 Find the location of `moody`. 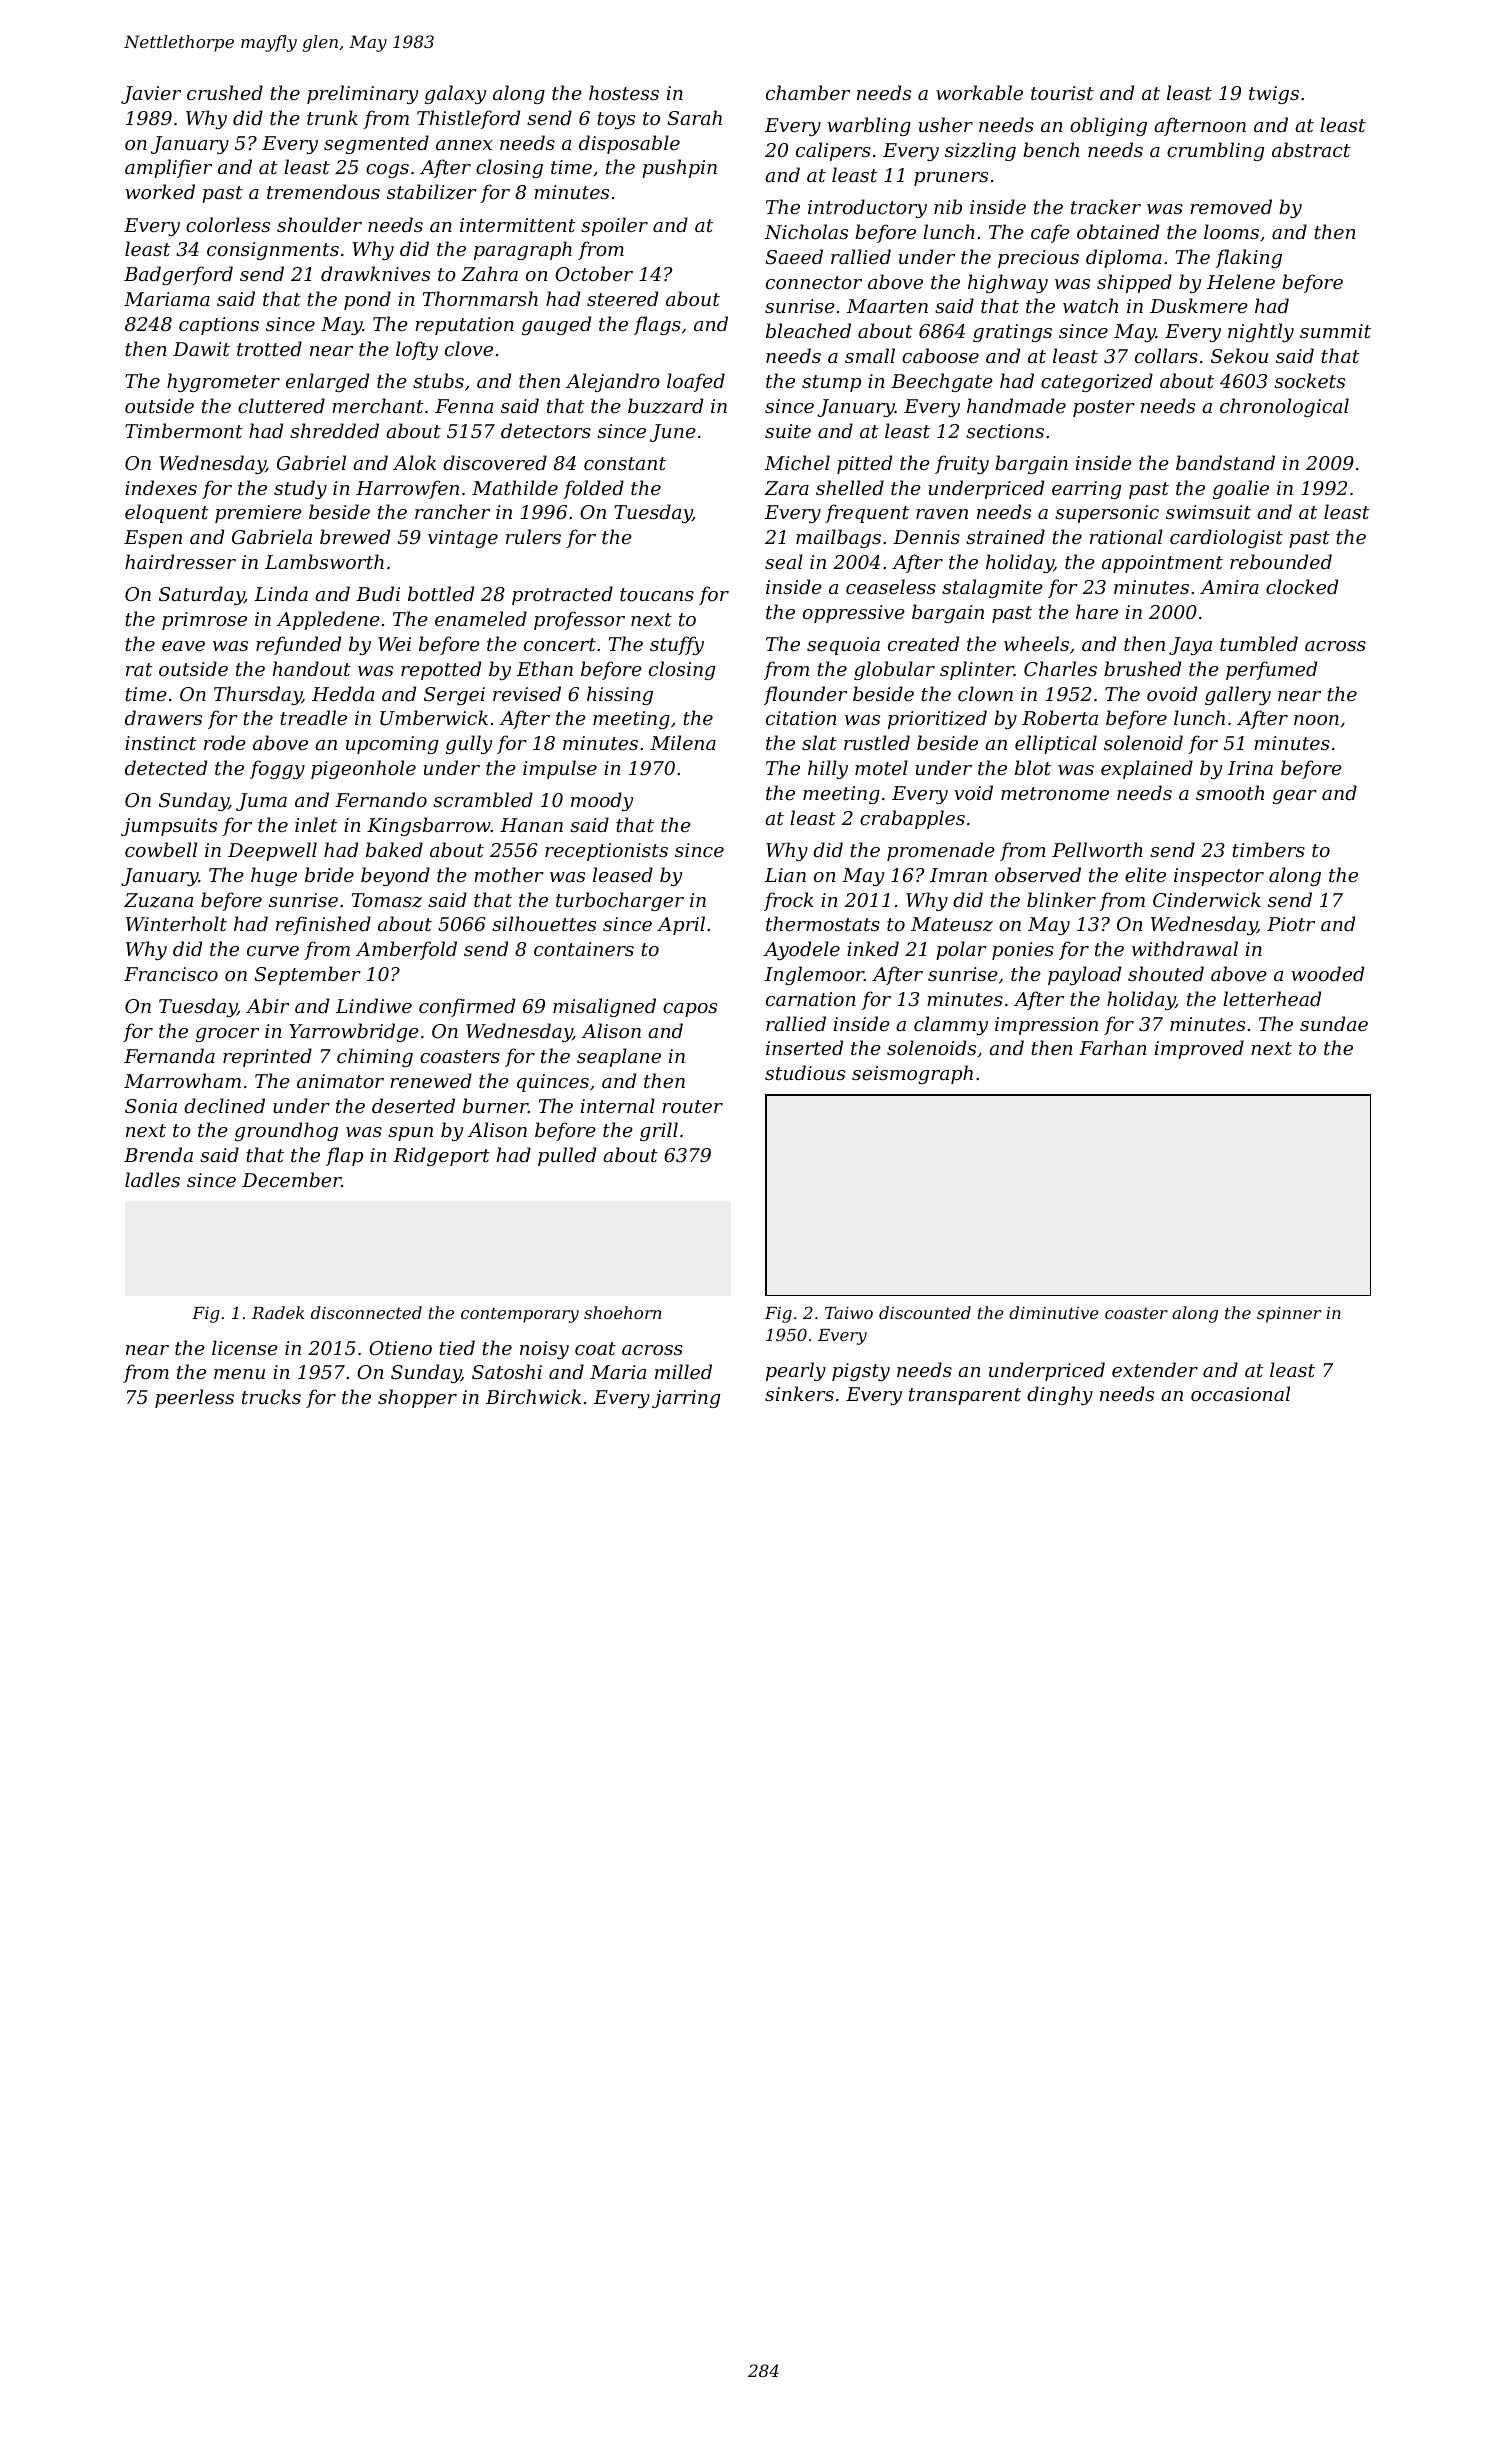

moody is located at coordinates (602, 801).
